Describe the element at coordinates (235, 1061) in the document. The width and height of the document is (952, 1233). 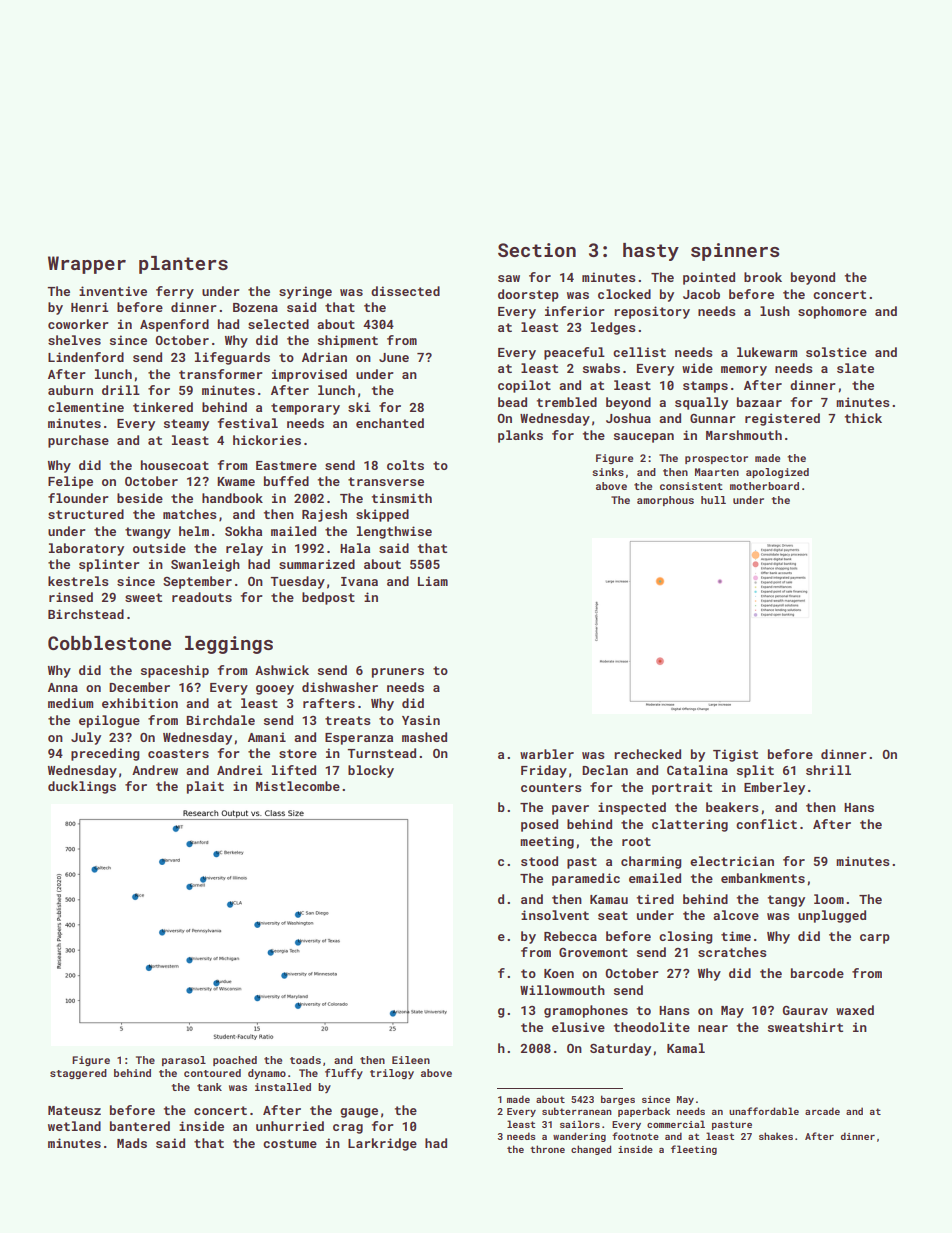
I see `poached` at that location.
